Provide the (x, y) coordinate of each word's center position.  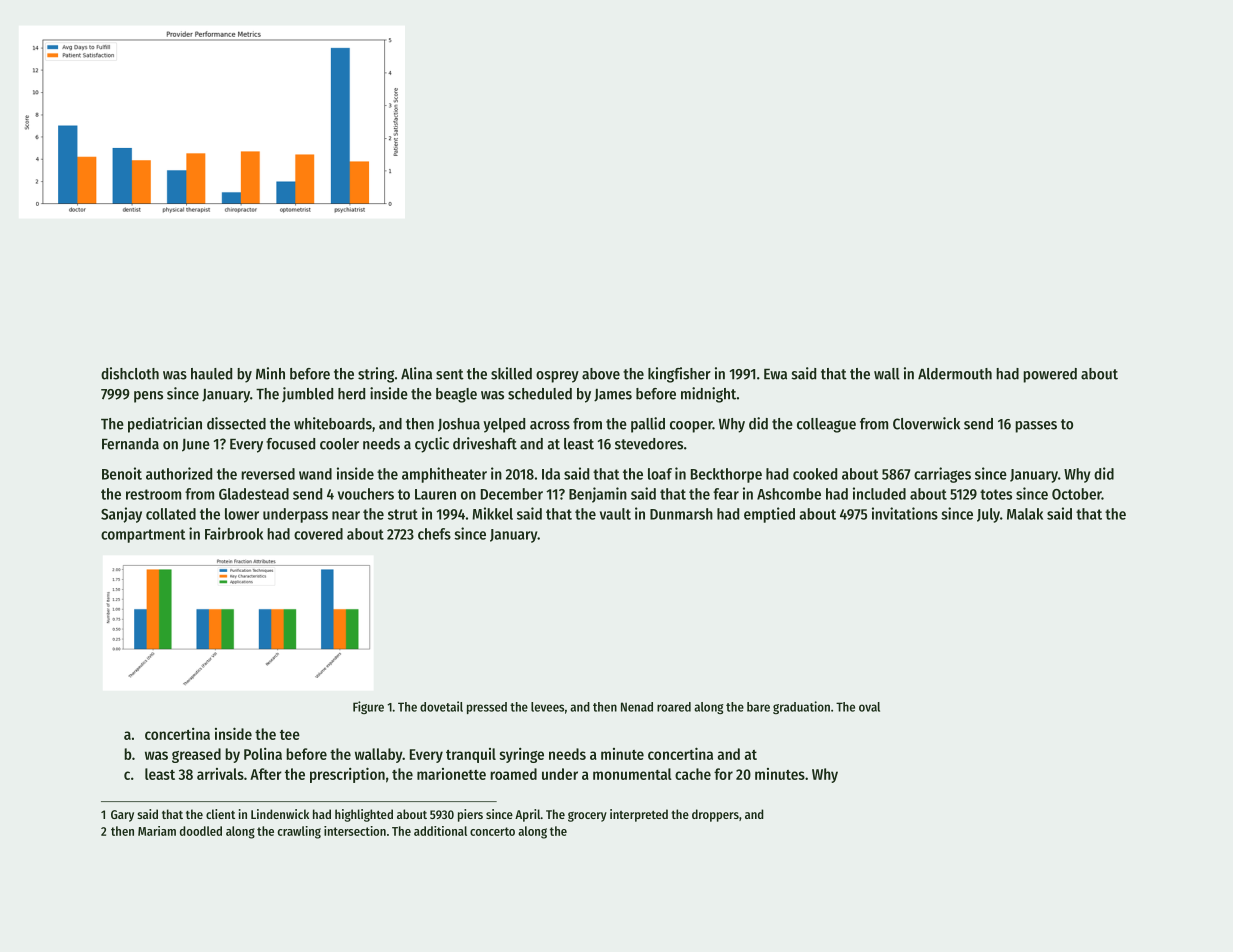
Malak (1025, 514)
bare (758, 707)
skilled (511, 373)
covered (318, 534)
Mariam (157, 831)
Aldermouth (955, 374)
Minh (270, 373)
